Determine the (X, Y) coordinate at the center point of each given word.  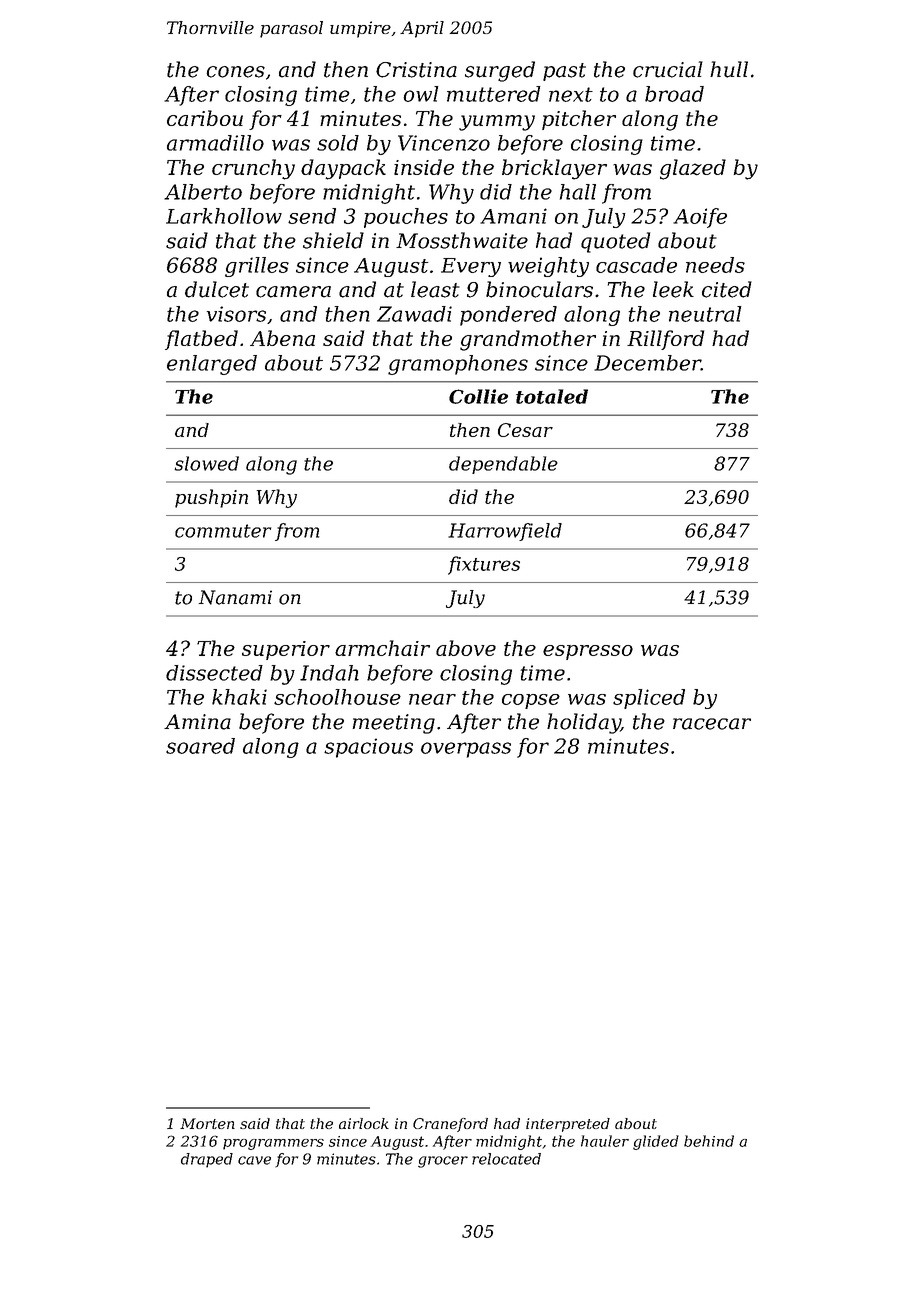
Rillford (665, 340)
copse (531, 701)
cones (235, 72)
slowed (207, 463)
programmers (273, 1144)
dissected (214, 673)
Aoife (700, 218)
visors (236, 314)
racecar (712, 724)
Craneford (450, 1125)
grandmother (528, 340)
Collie (478, 396)
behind (709, 1141)
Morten (207, 1123)
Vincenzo (444, 143)
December (647, 363)
